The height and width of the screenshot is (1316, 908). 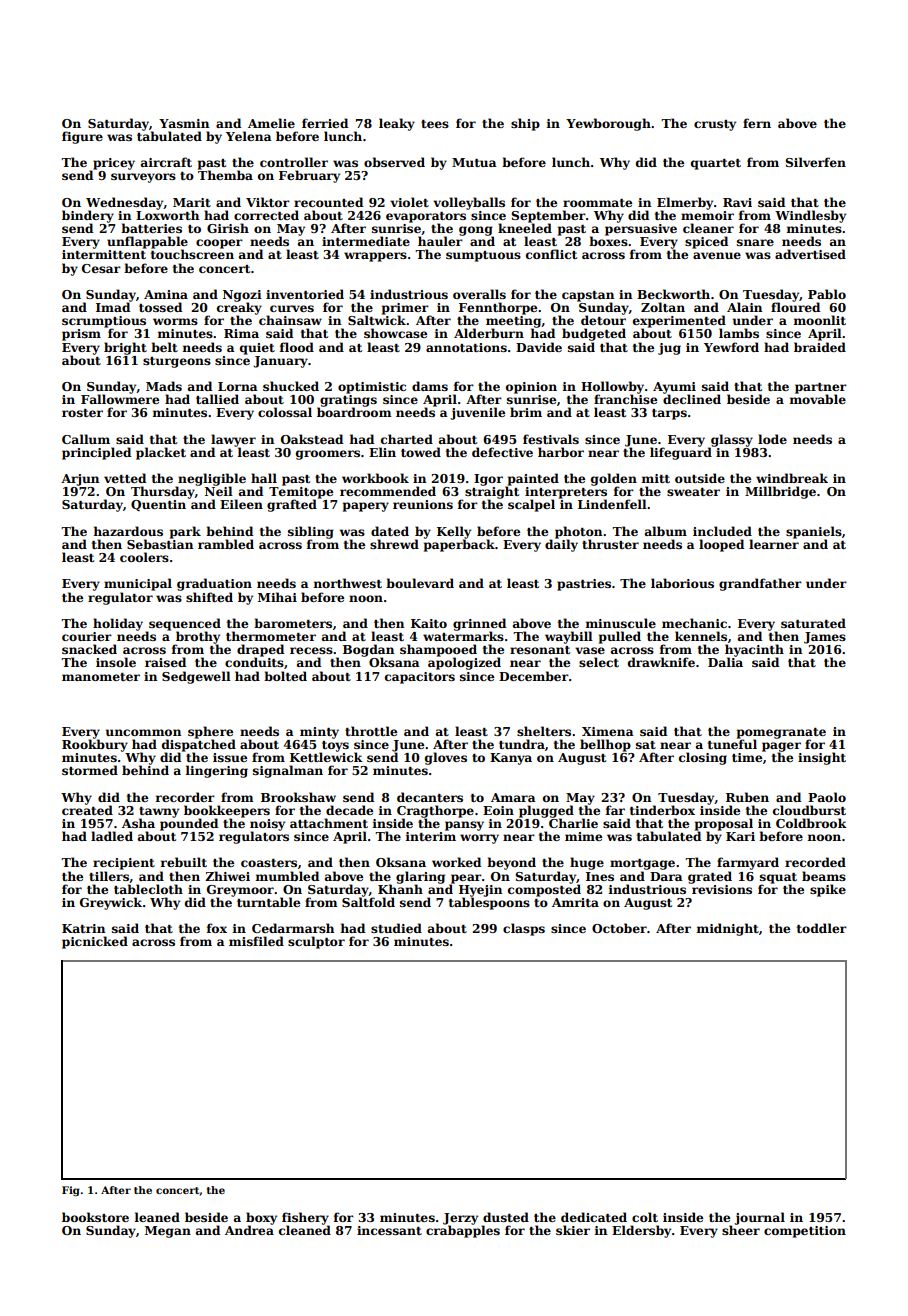 What do you see at coordinates (594, 1217) in the screenshot?
I see `dedicated` at bounding box center [594, 1217].
